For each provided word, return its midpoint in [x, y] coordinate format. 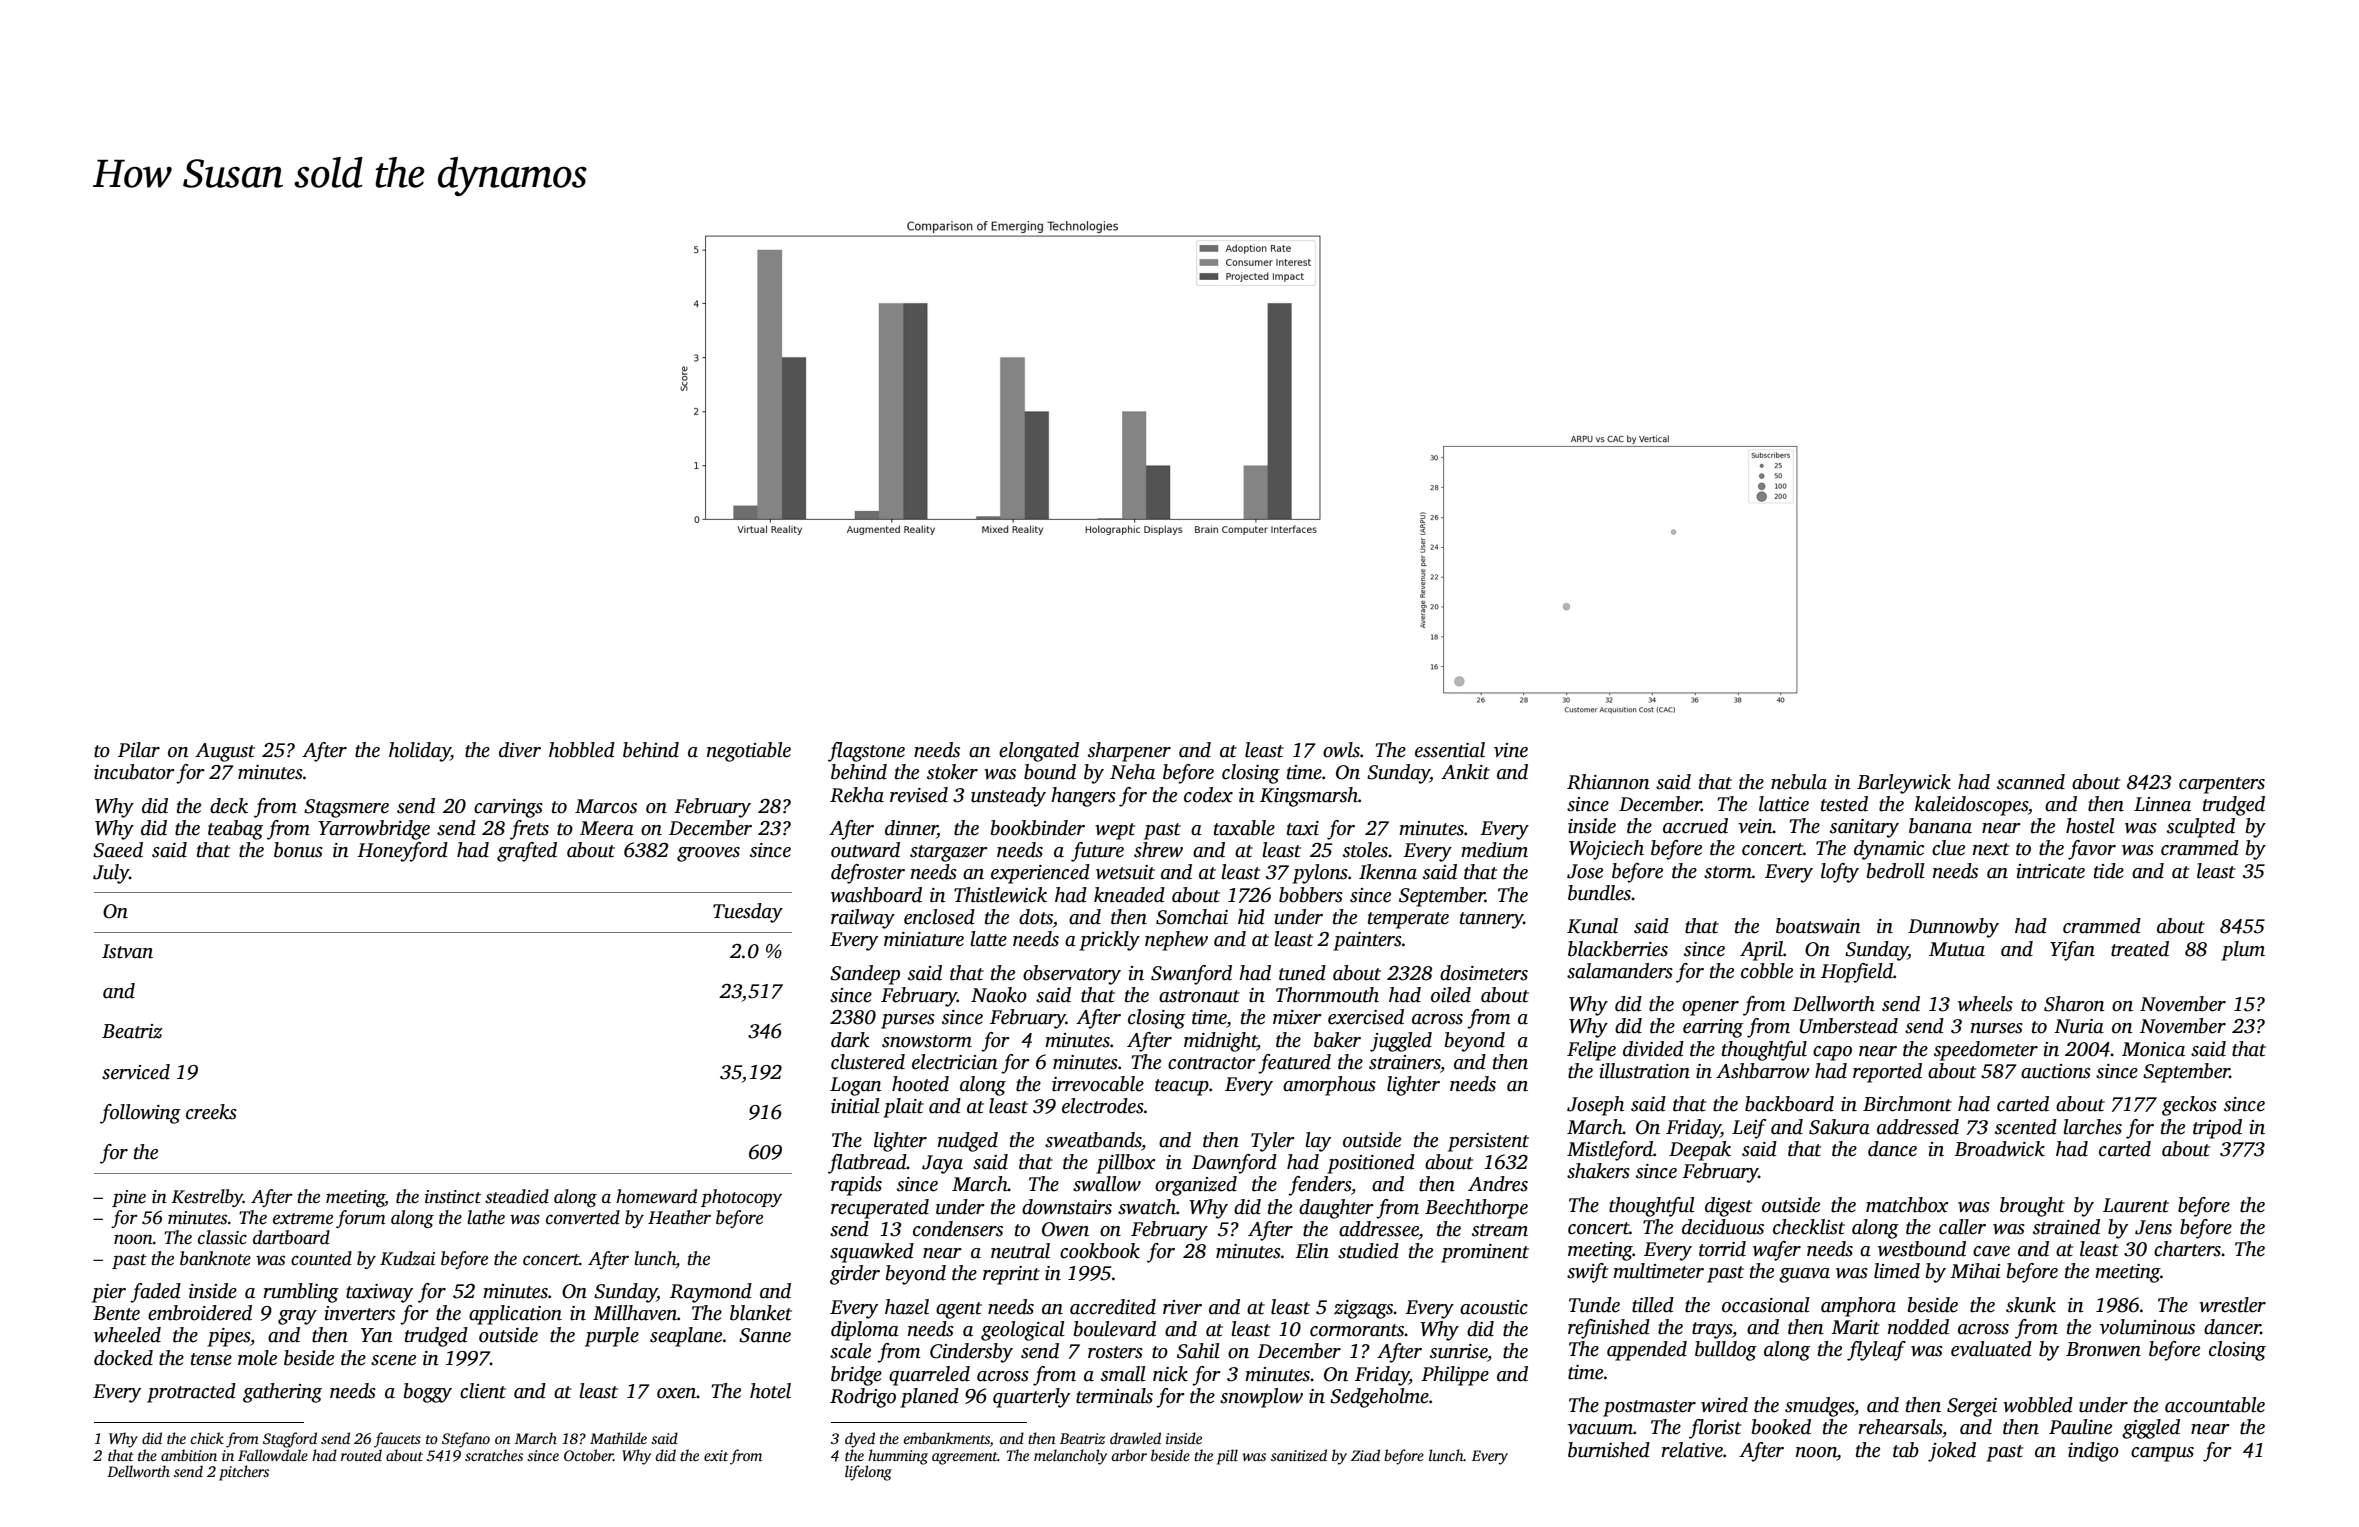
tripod [2217, 1129]
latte [988, 939]
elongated [1039, 752]
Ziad [1365, 1455]
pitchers [244, 1473]
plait [903, 1108]
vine [1511, 750]
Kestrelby [207, 1198]
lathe [486, 1217]
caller [1962, 1227]
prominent [1485, 1253]
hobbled [582, 750]
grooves [708, 854]
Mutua [1957, 949]
